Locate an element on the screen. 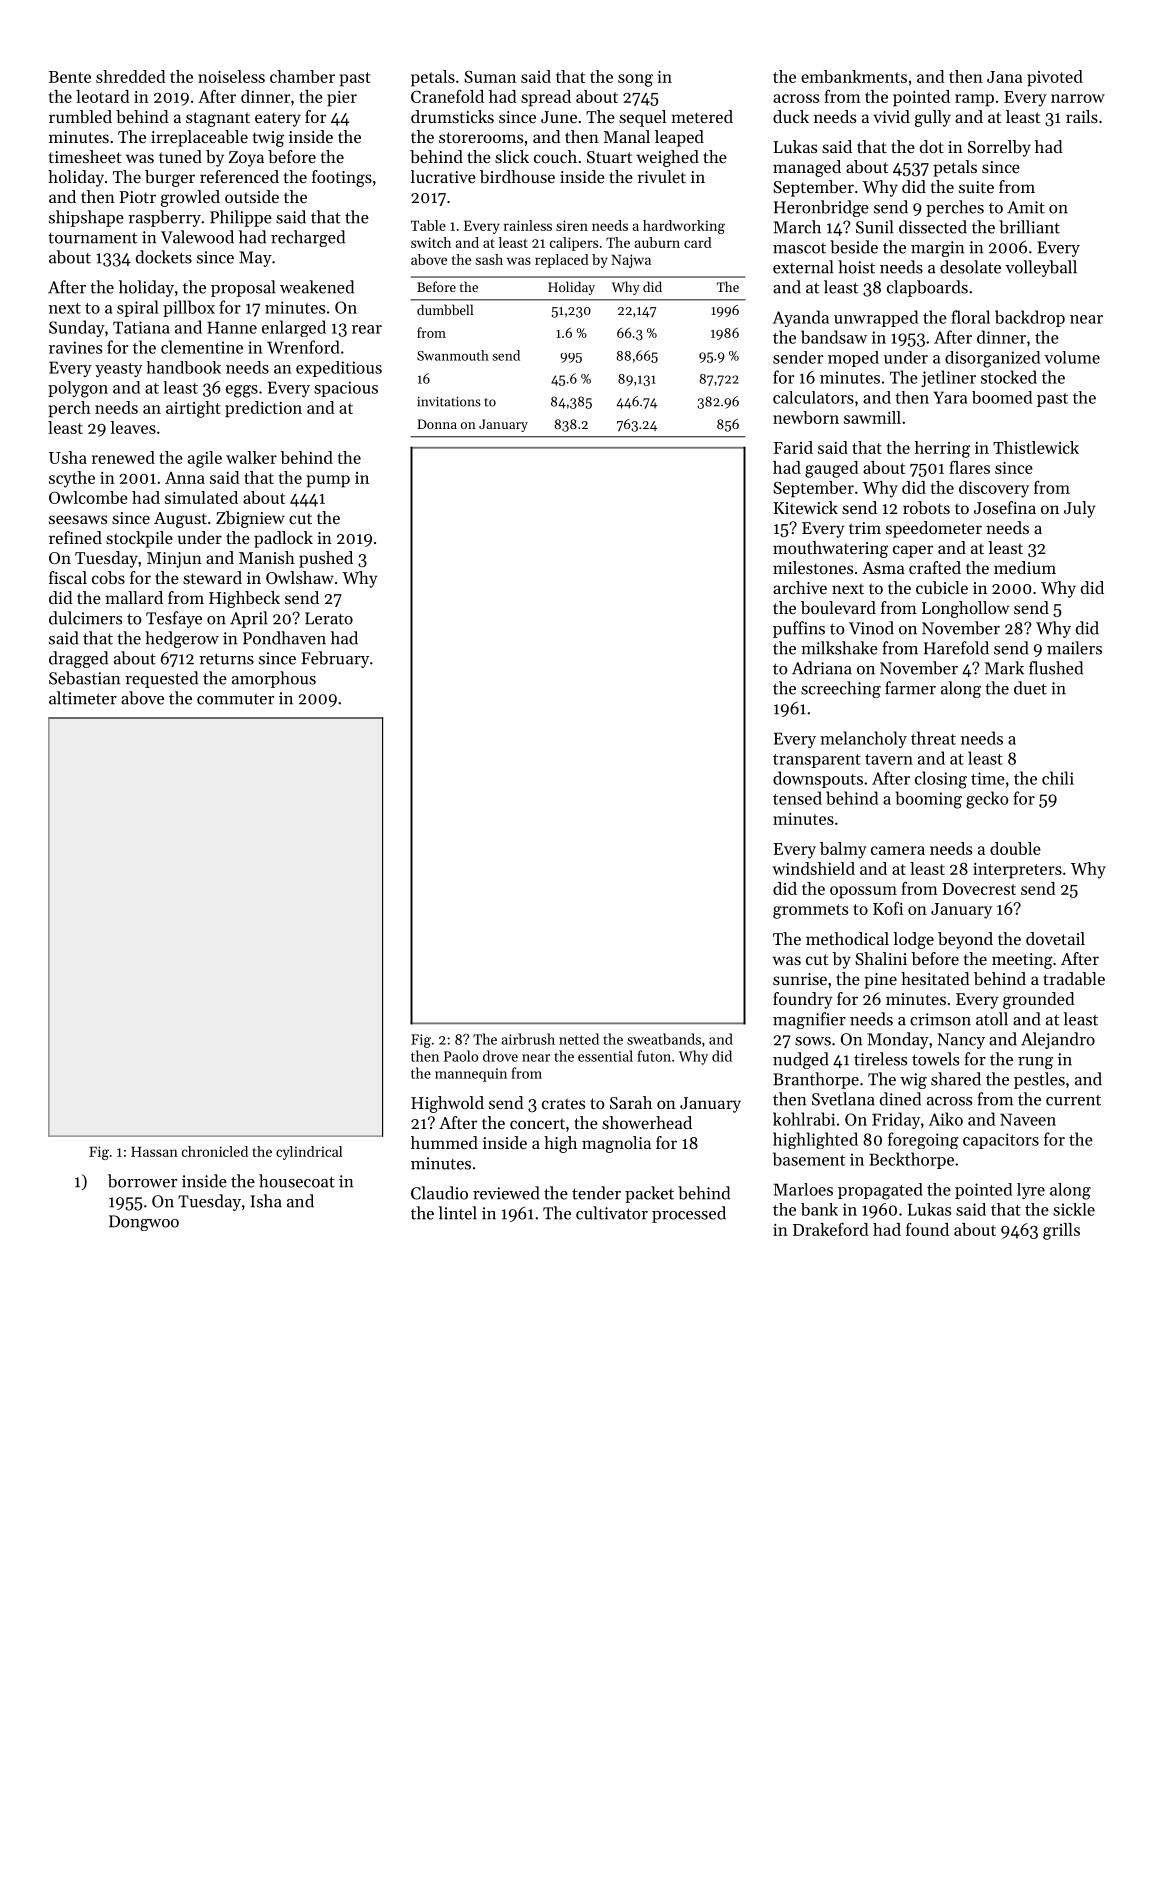 Image resolution: width=1156 pixels, height=1903 pixels. Friday is located at coordinates (896, 1120).
